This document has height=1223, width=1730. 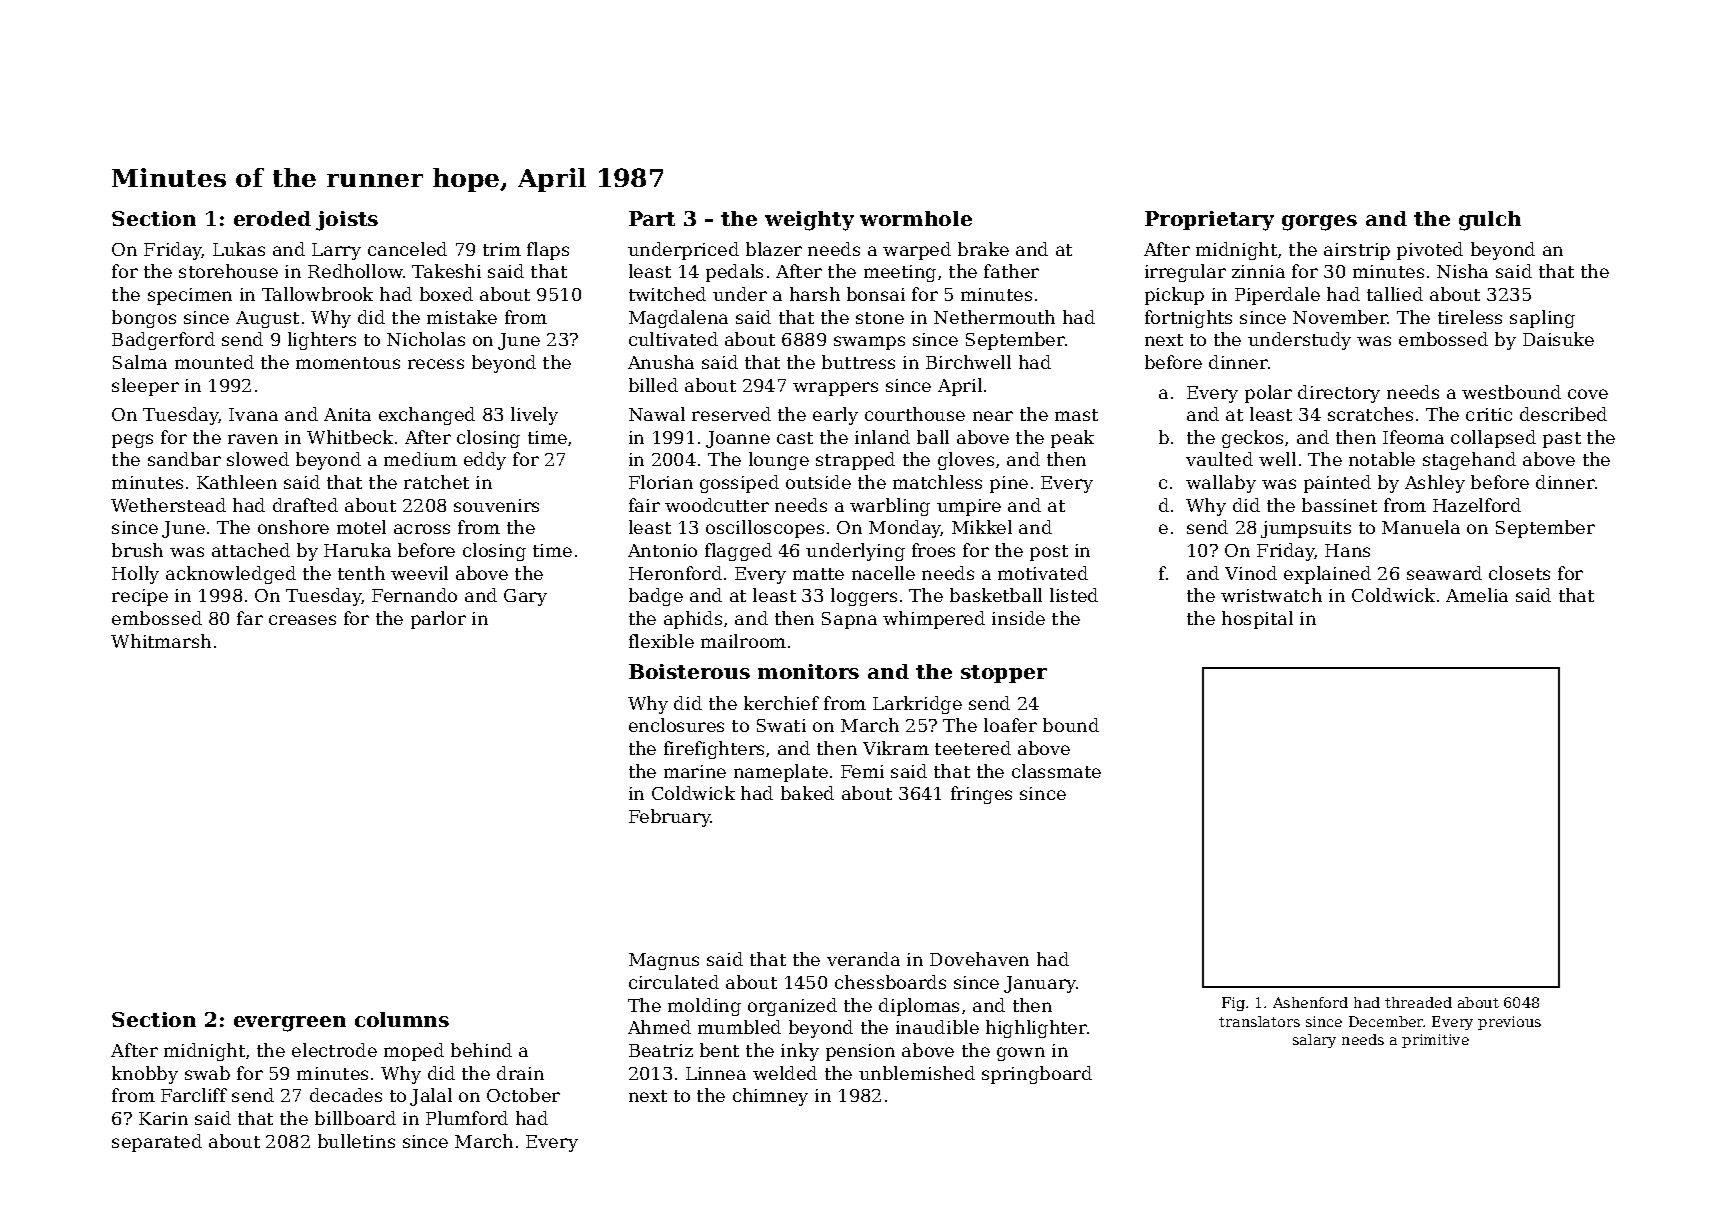 What do you see at coordinates (1477, 505) in the document?
I see `Hazelford` at bounding box center [1477, 505].
